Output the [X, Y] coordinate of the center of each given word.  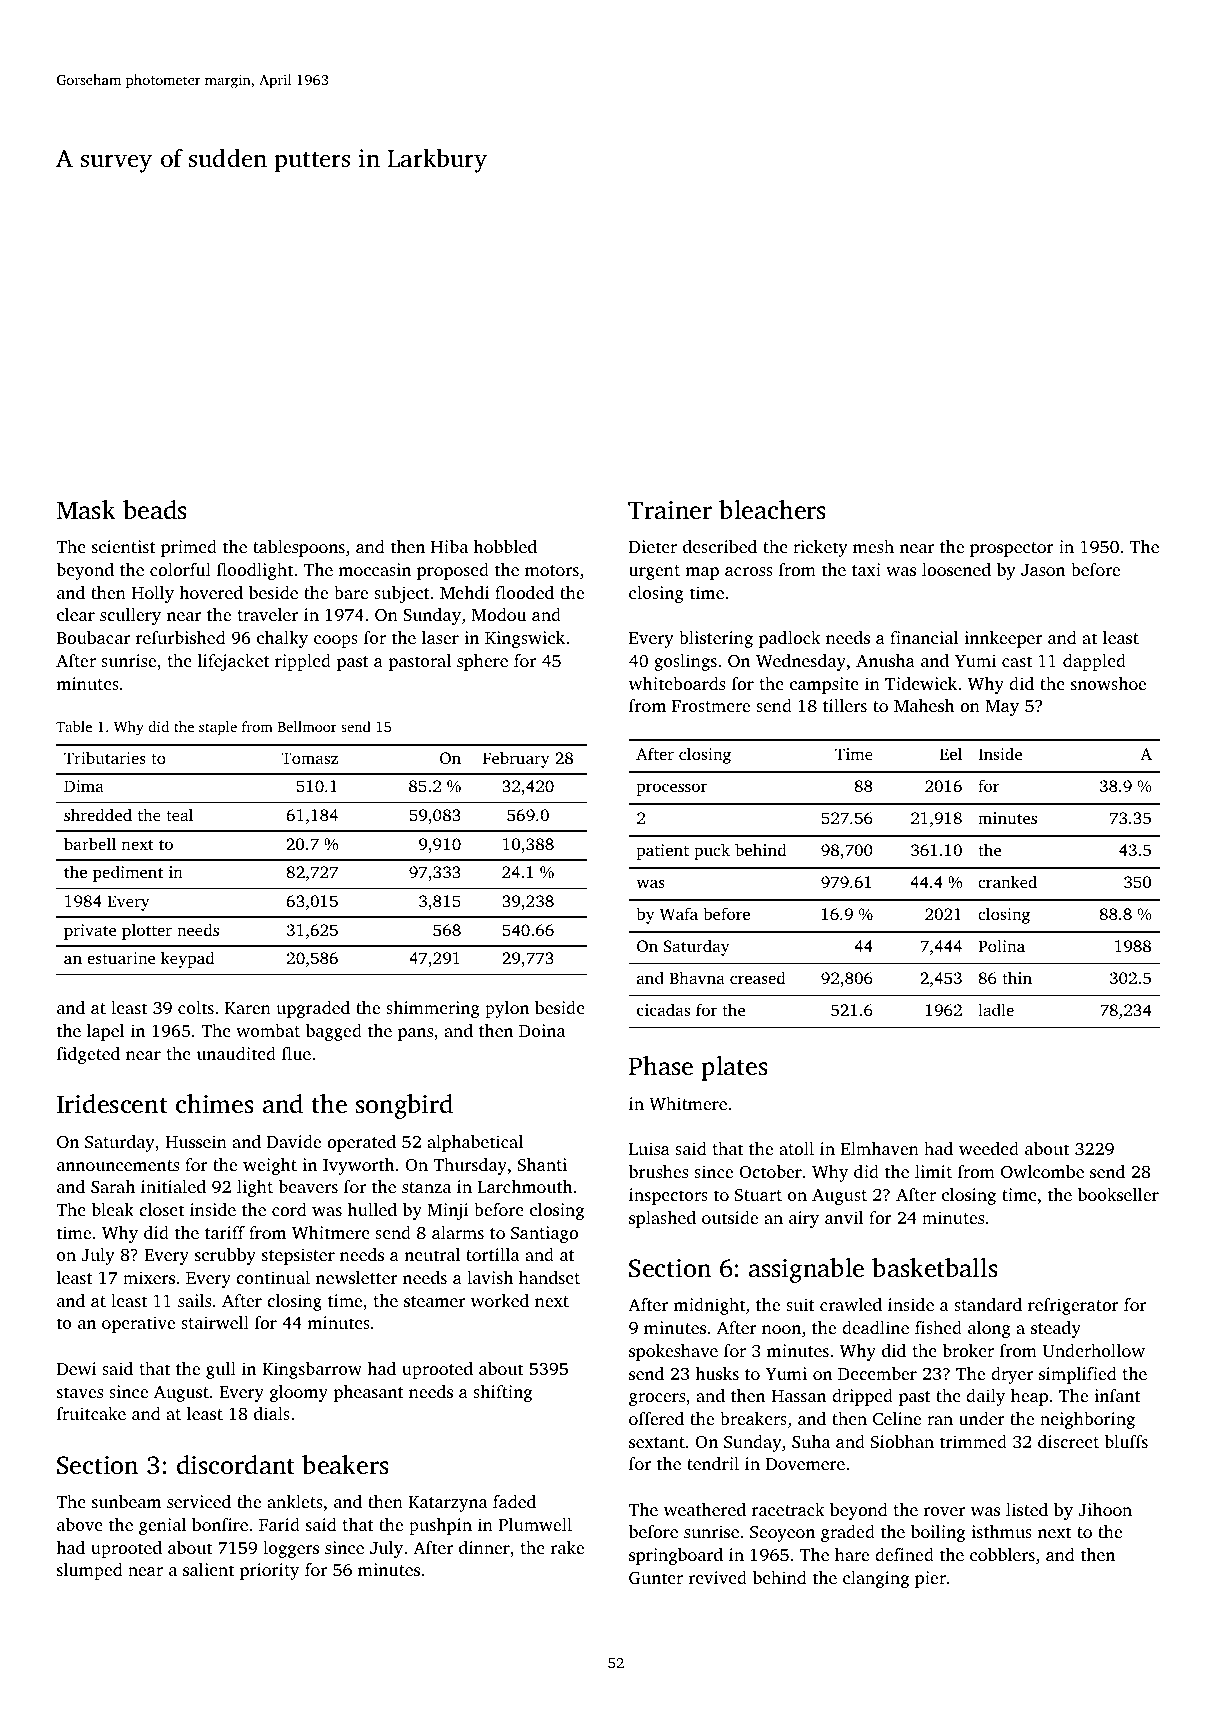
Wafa [679, 913]
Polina [1001, 945]
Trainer [670, 510]
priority [269, 1571]
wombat [268, 1030]
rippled [303, 662]
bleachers [772, 510]
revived [718, 1577]
